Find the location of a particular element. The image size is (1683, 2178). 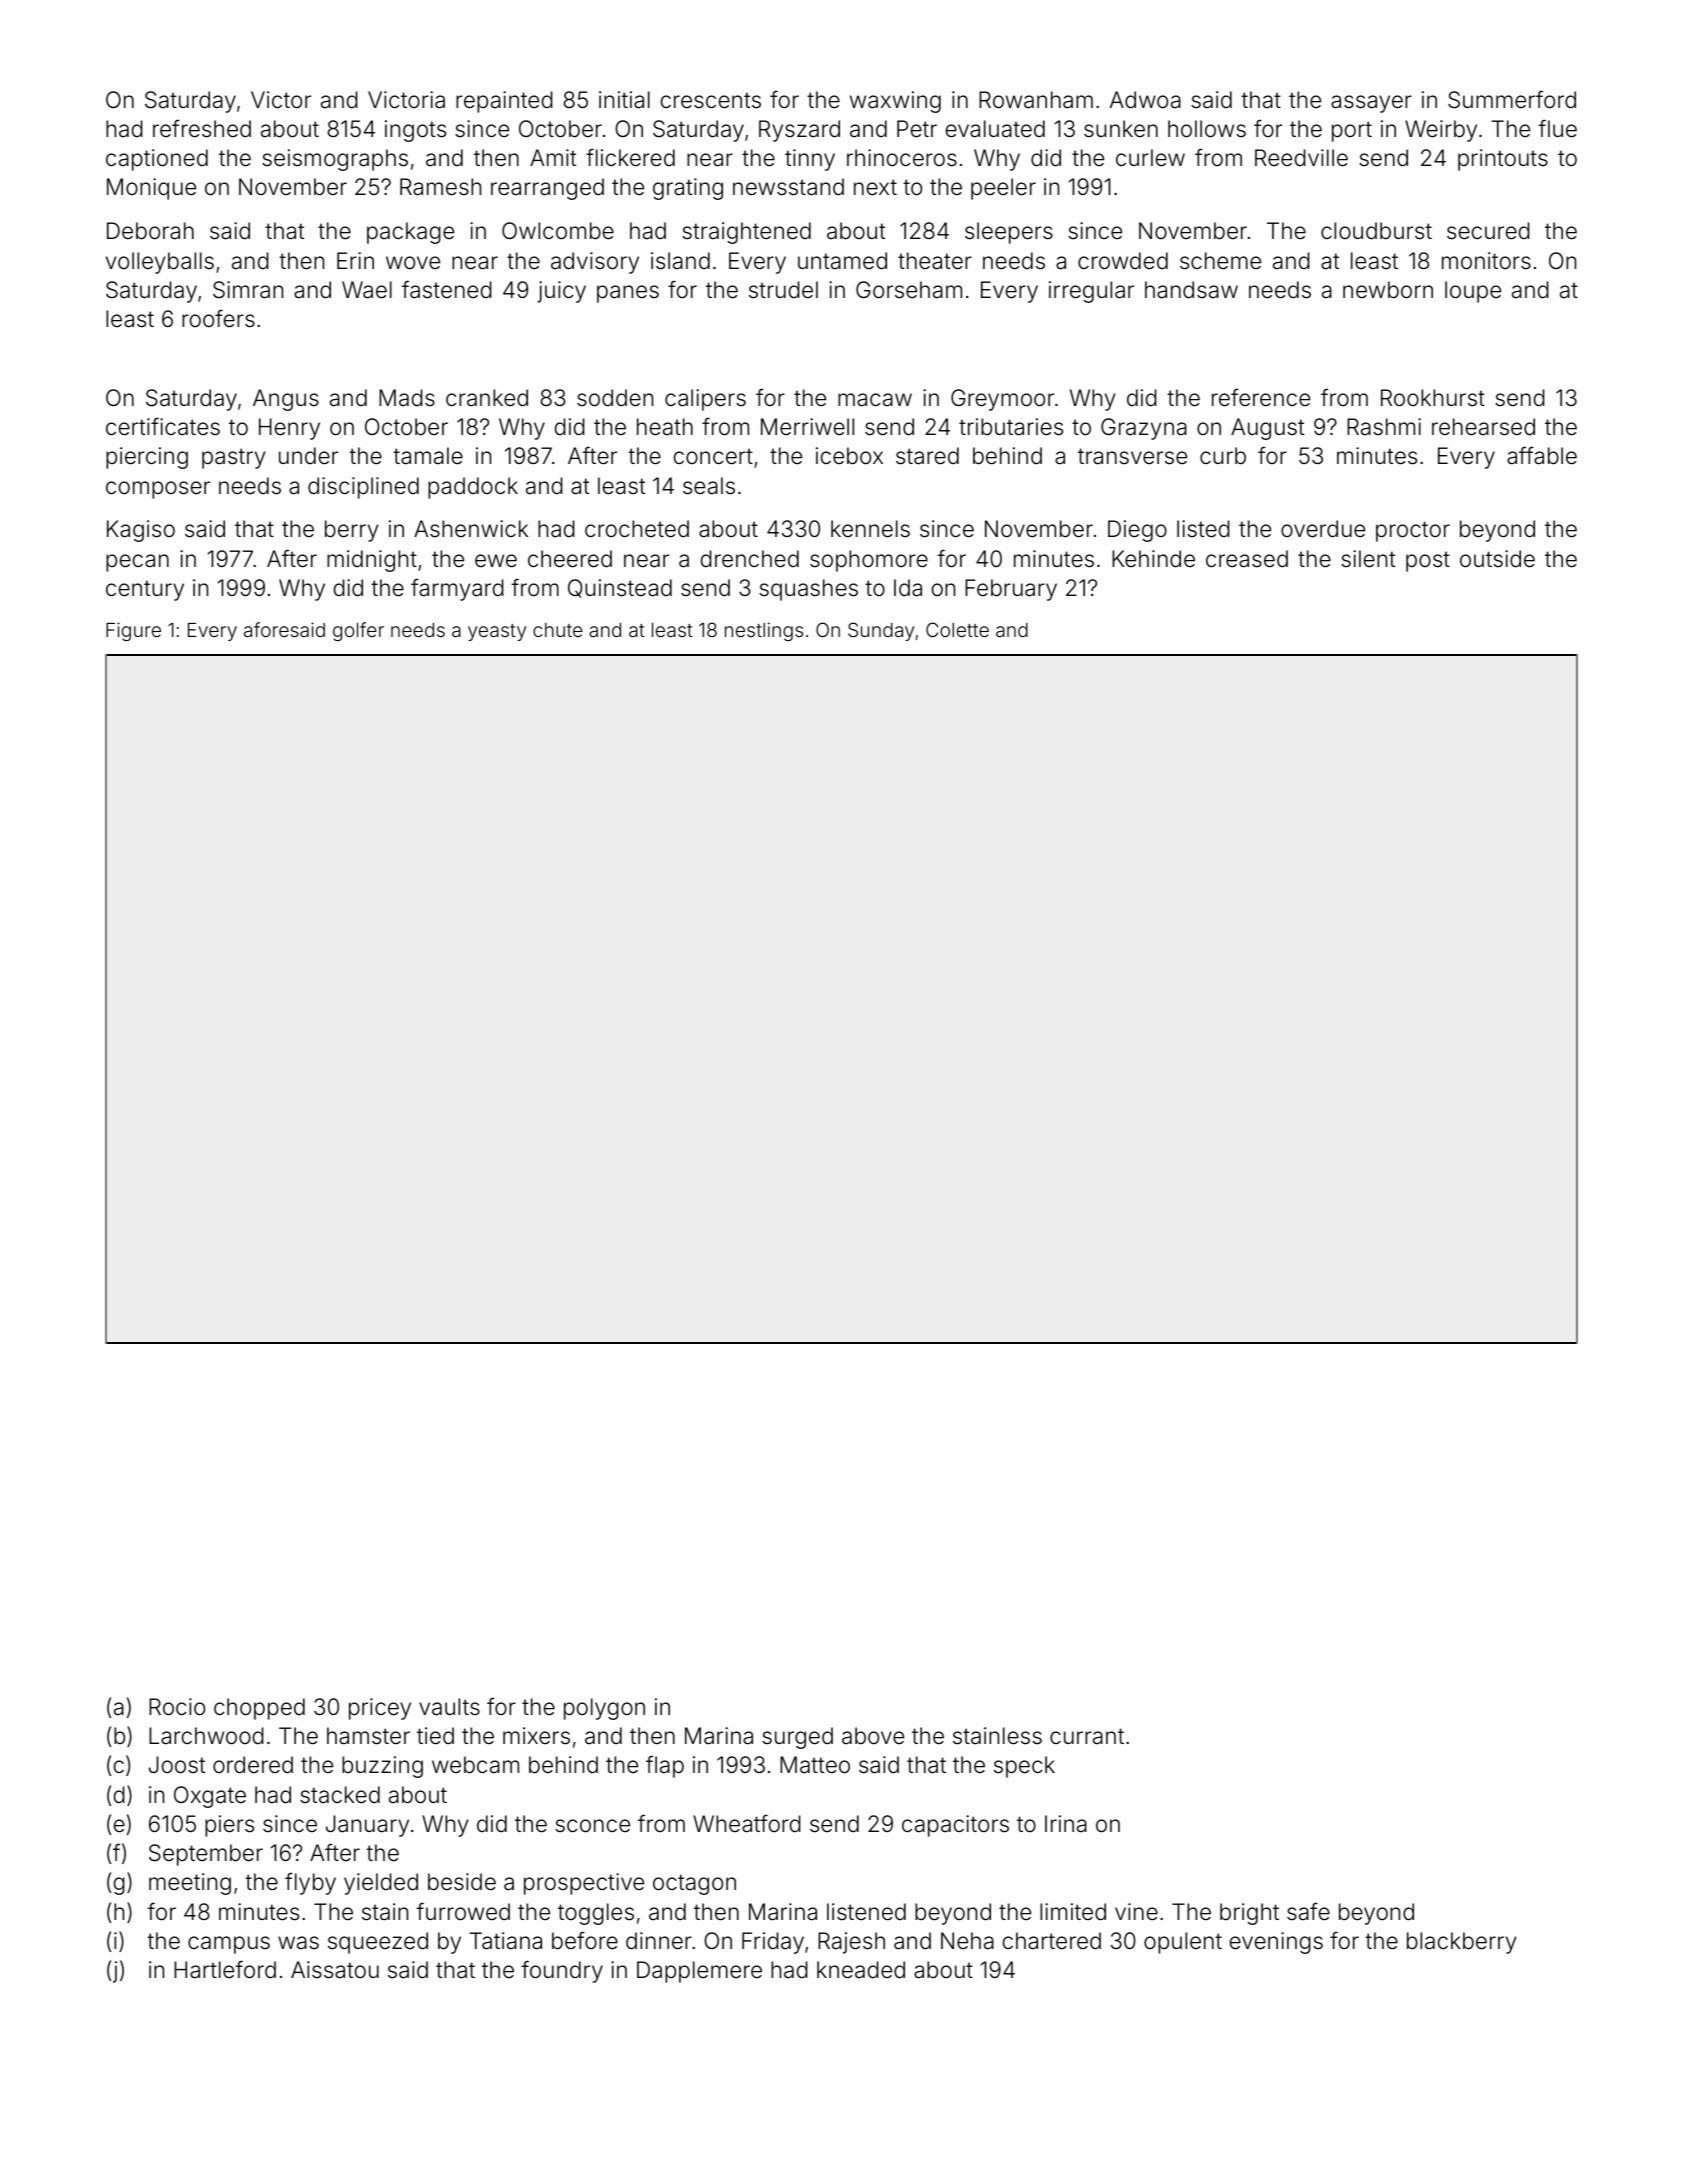

refreshed is located at coordinates (202, 128).
